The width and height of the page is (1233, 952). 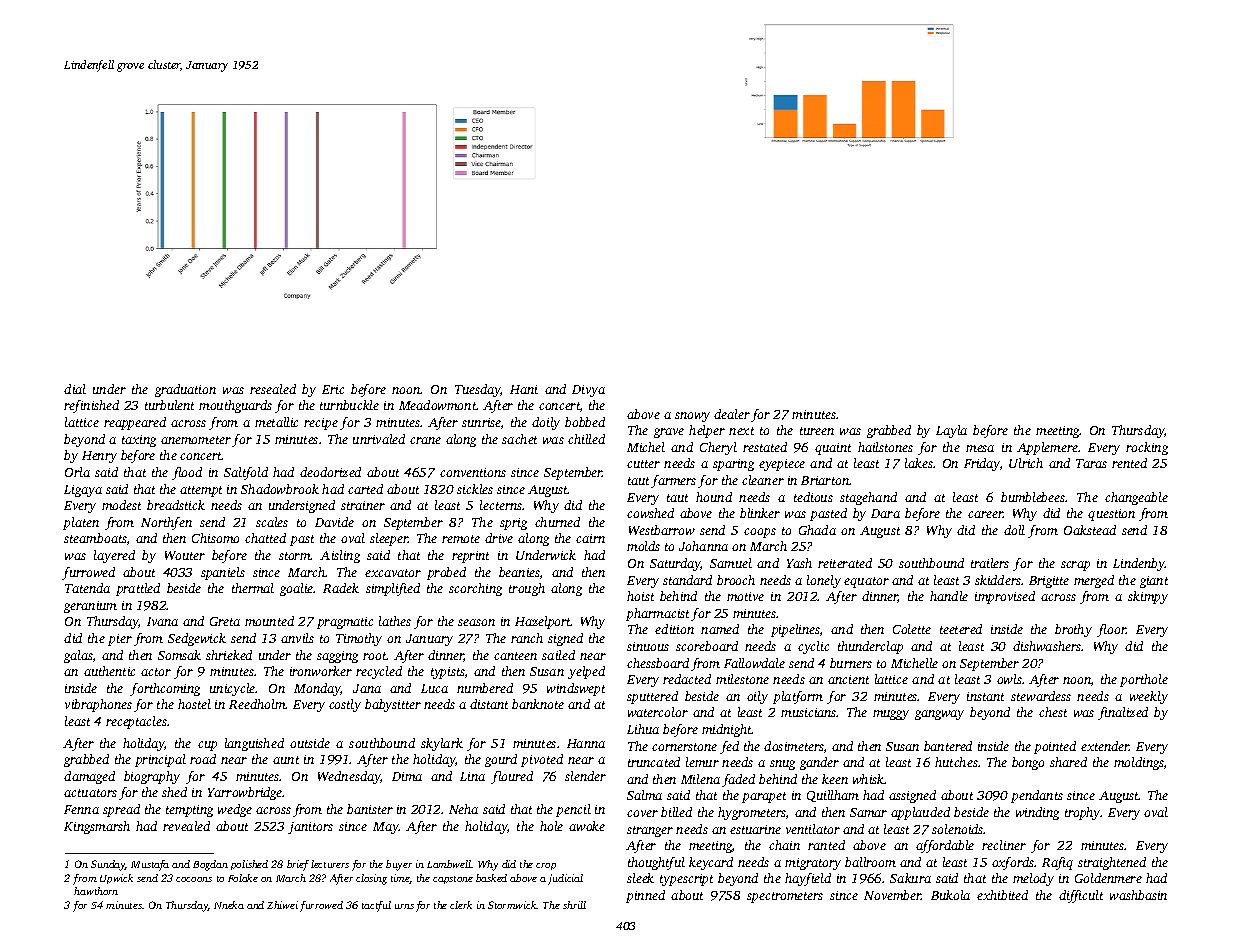 What do you see at coordinates (742, 679) in the page?
I see `milestone` at bounding box center [742, 679].
